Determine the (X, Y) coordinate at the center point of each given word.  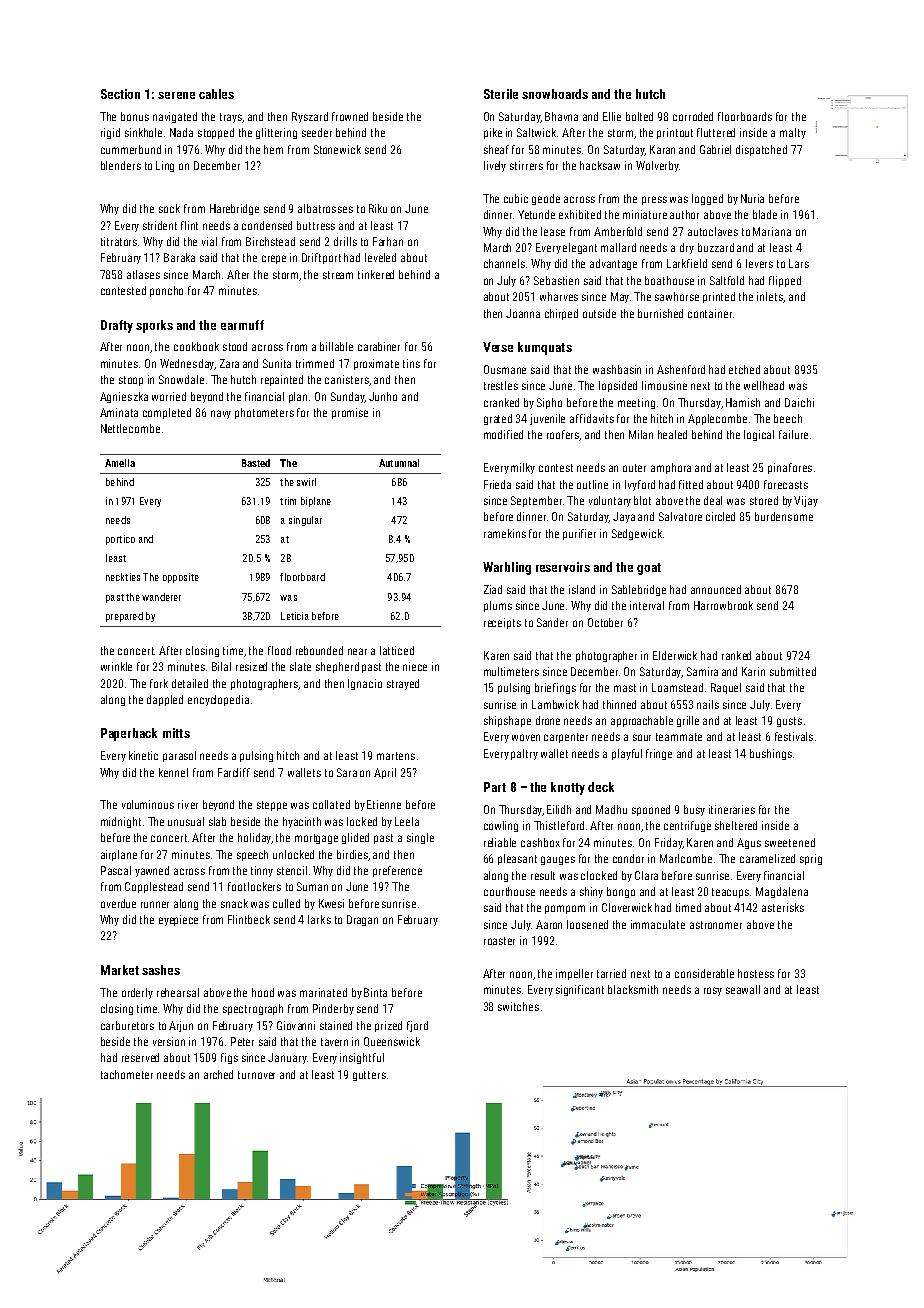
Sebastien (556, 280)
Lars (799, 263)
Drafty (117, 326)
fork (159, 683)
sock (169, 208)
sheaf (496, 149)
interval (647, 605)
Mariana (772, 231)
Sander (552, 622)
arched (218, 1074)
